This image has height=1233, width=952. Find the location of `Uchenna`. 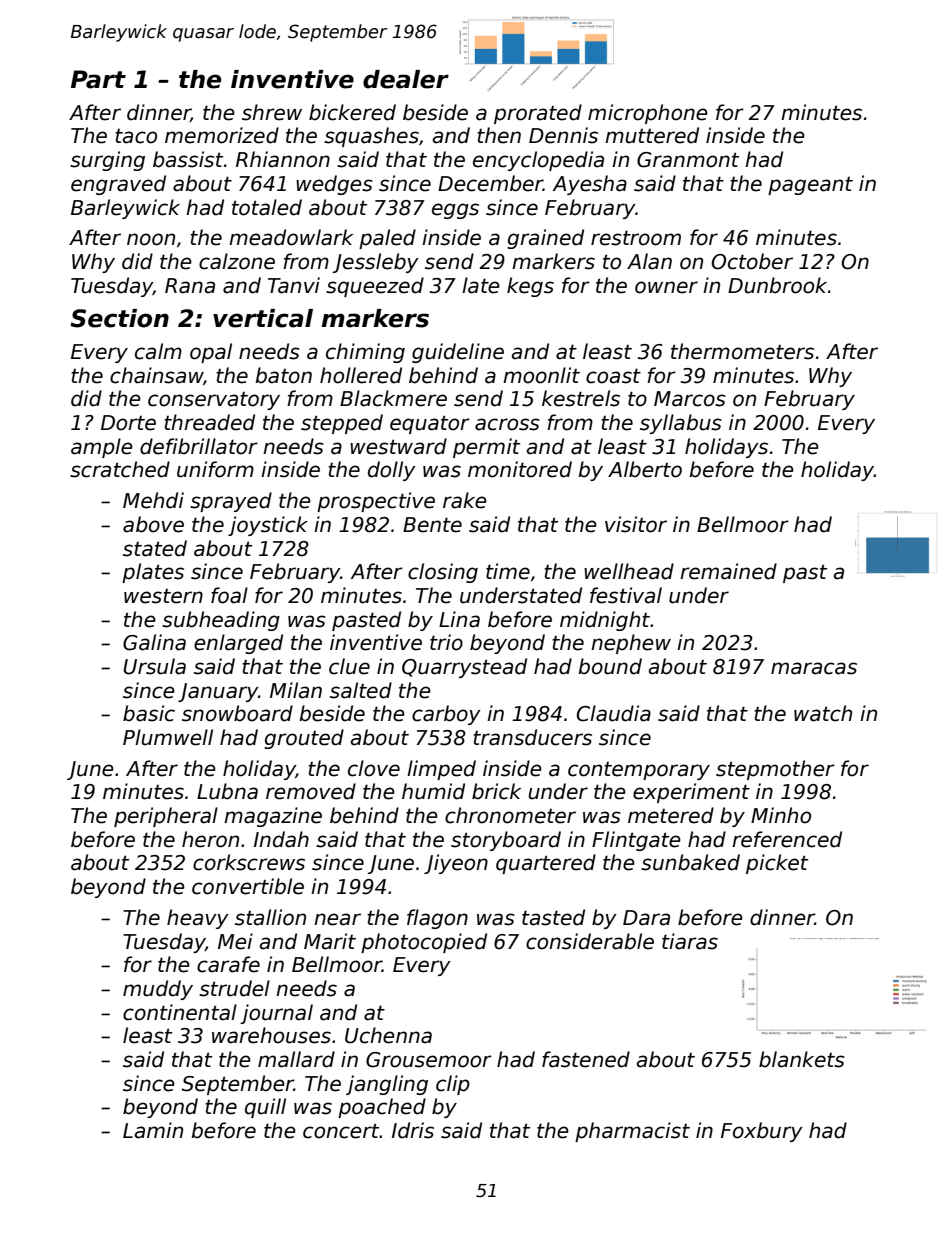

Uchenna is located at coordinates (388, 1035).
